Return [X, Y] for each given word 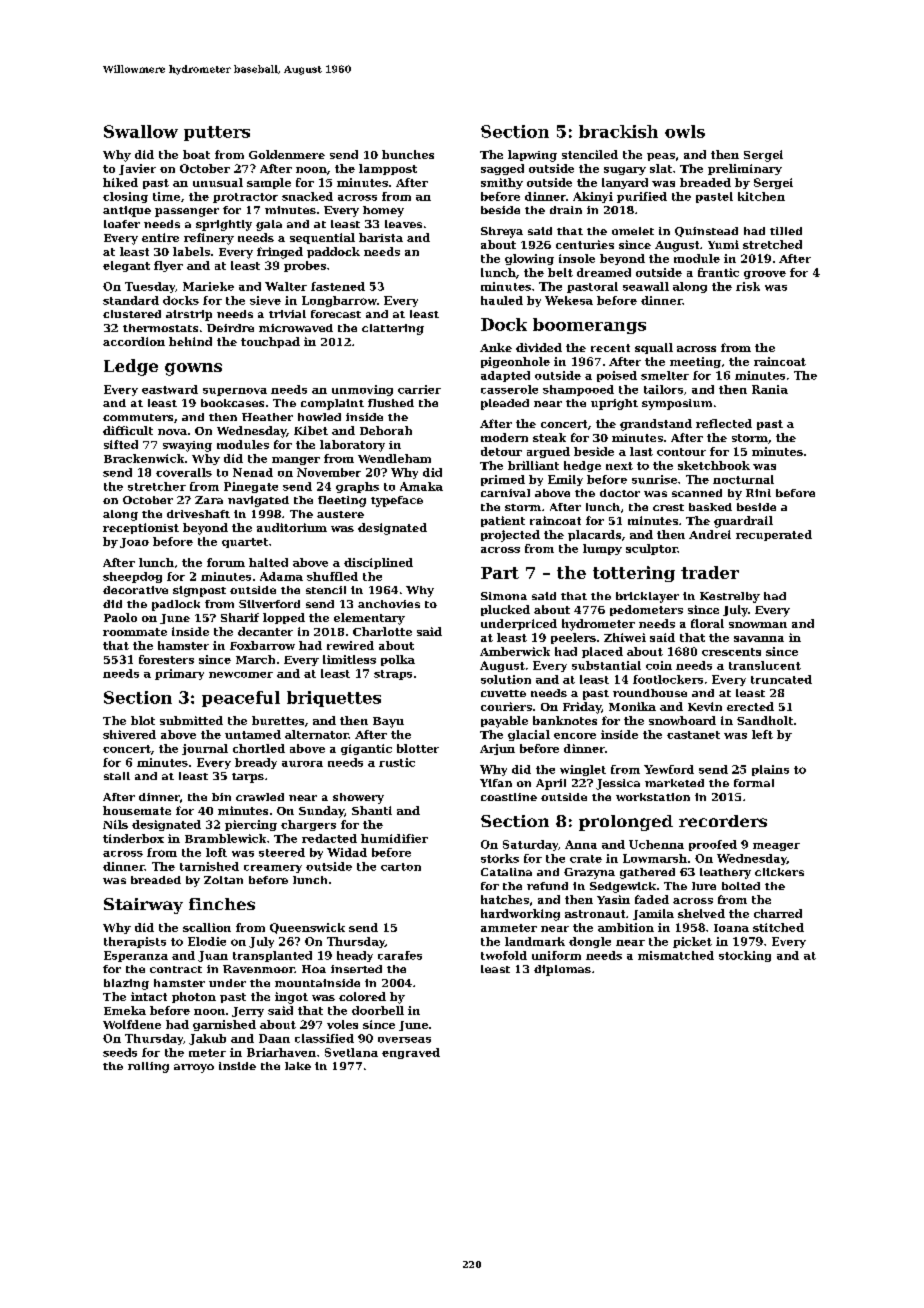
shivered [129, 734]
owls [685, 131]
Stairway [143, 906]
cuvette [503, 693]
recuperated [774, 535]
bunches [408, 154]
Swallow [141, 131]
